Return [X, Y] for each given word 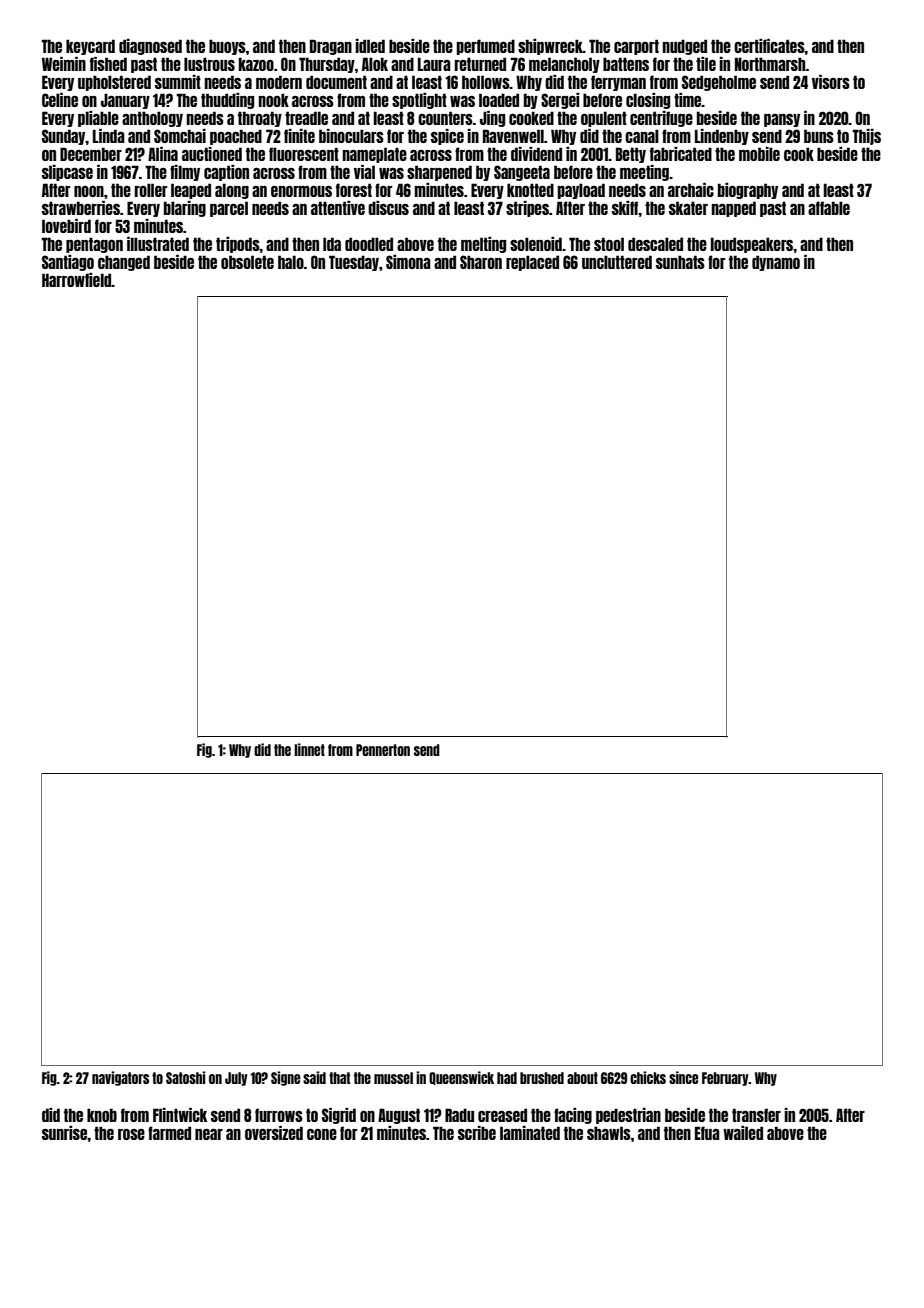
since [683, 1077]
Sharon [481, 262]
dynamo [776, 263]
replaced [532, 263]
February [725, 1079]
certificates [769, 46]
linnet [309, 749]
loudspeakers [752, 245]
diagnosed [150, 47]
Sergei [560, 101]
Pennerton [383, 750]
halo [291, 262]
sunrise [64, 1133]
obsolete [247, 262]
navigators [120, 1078]
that [339, 1078]
